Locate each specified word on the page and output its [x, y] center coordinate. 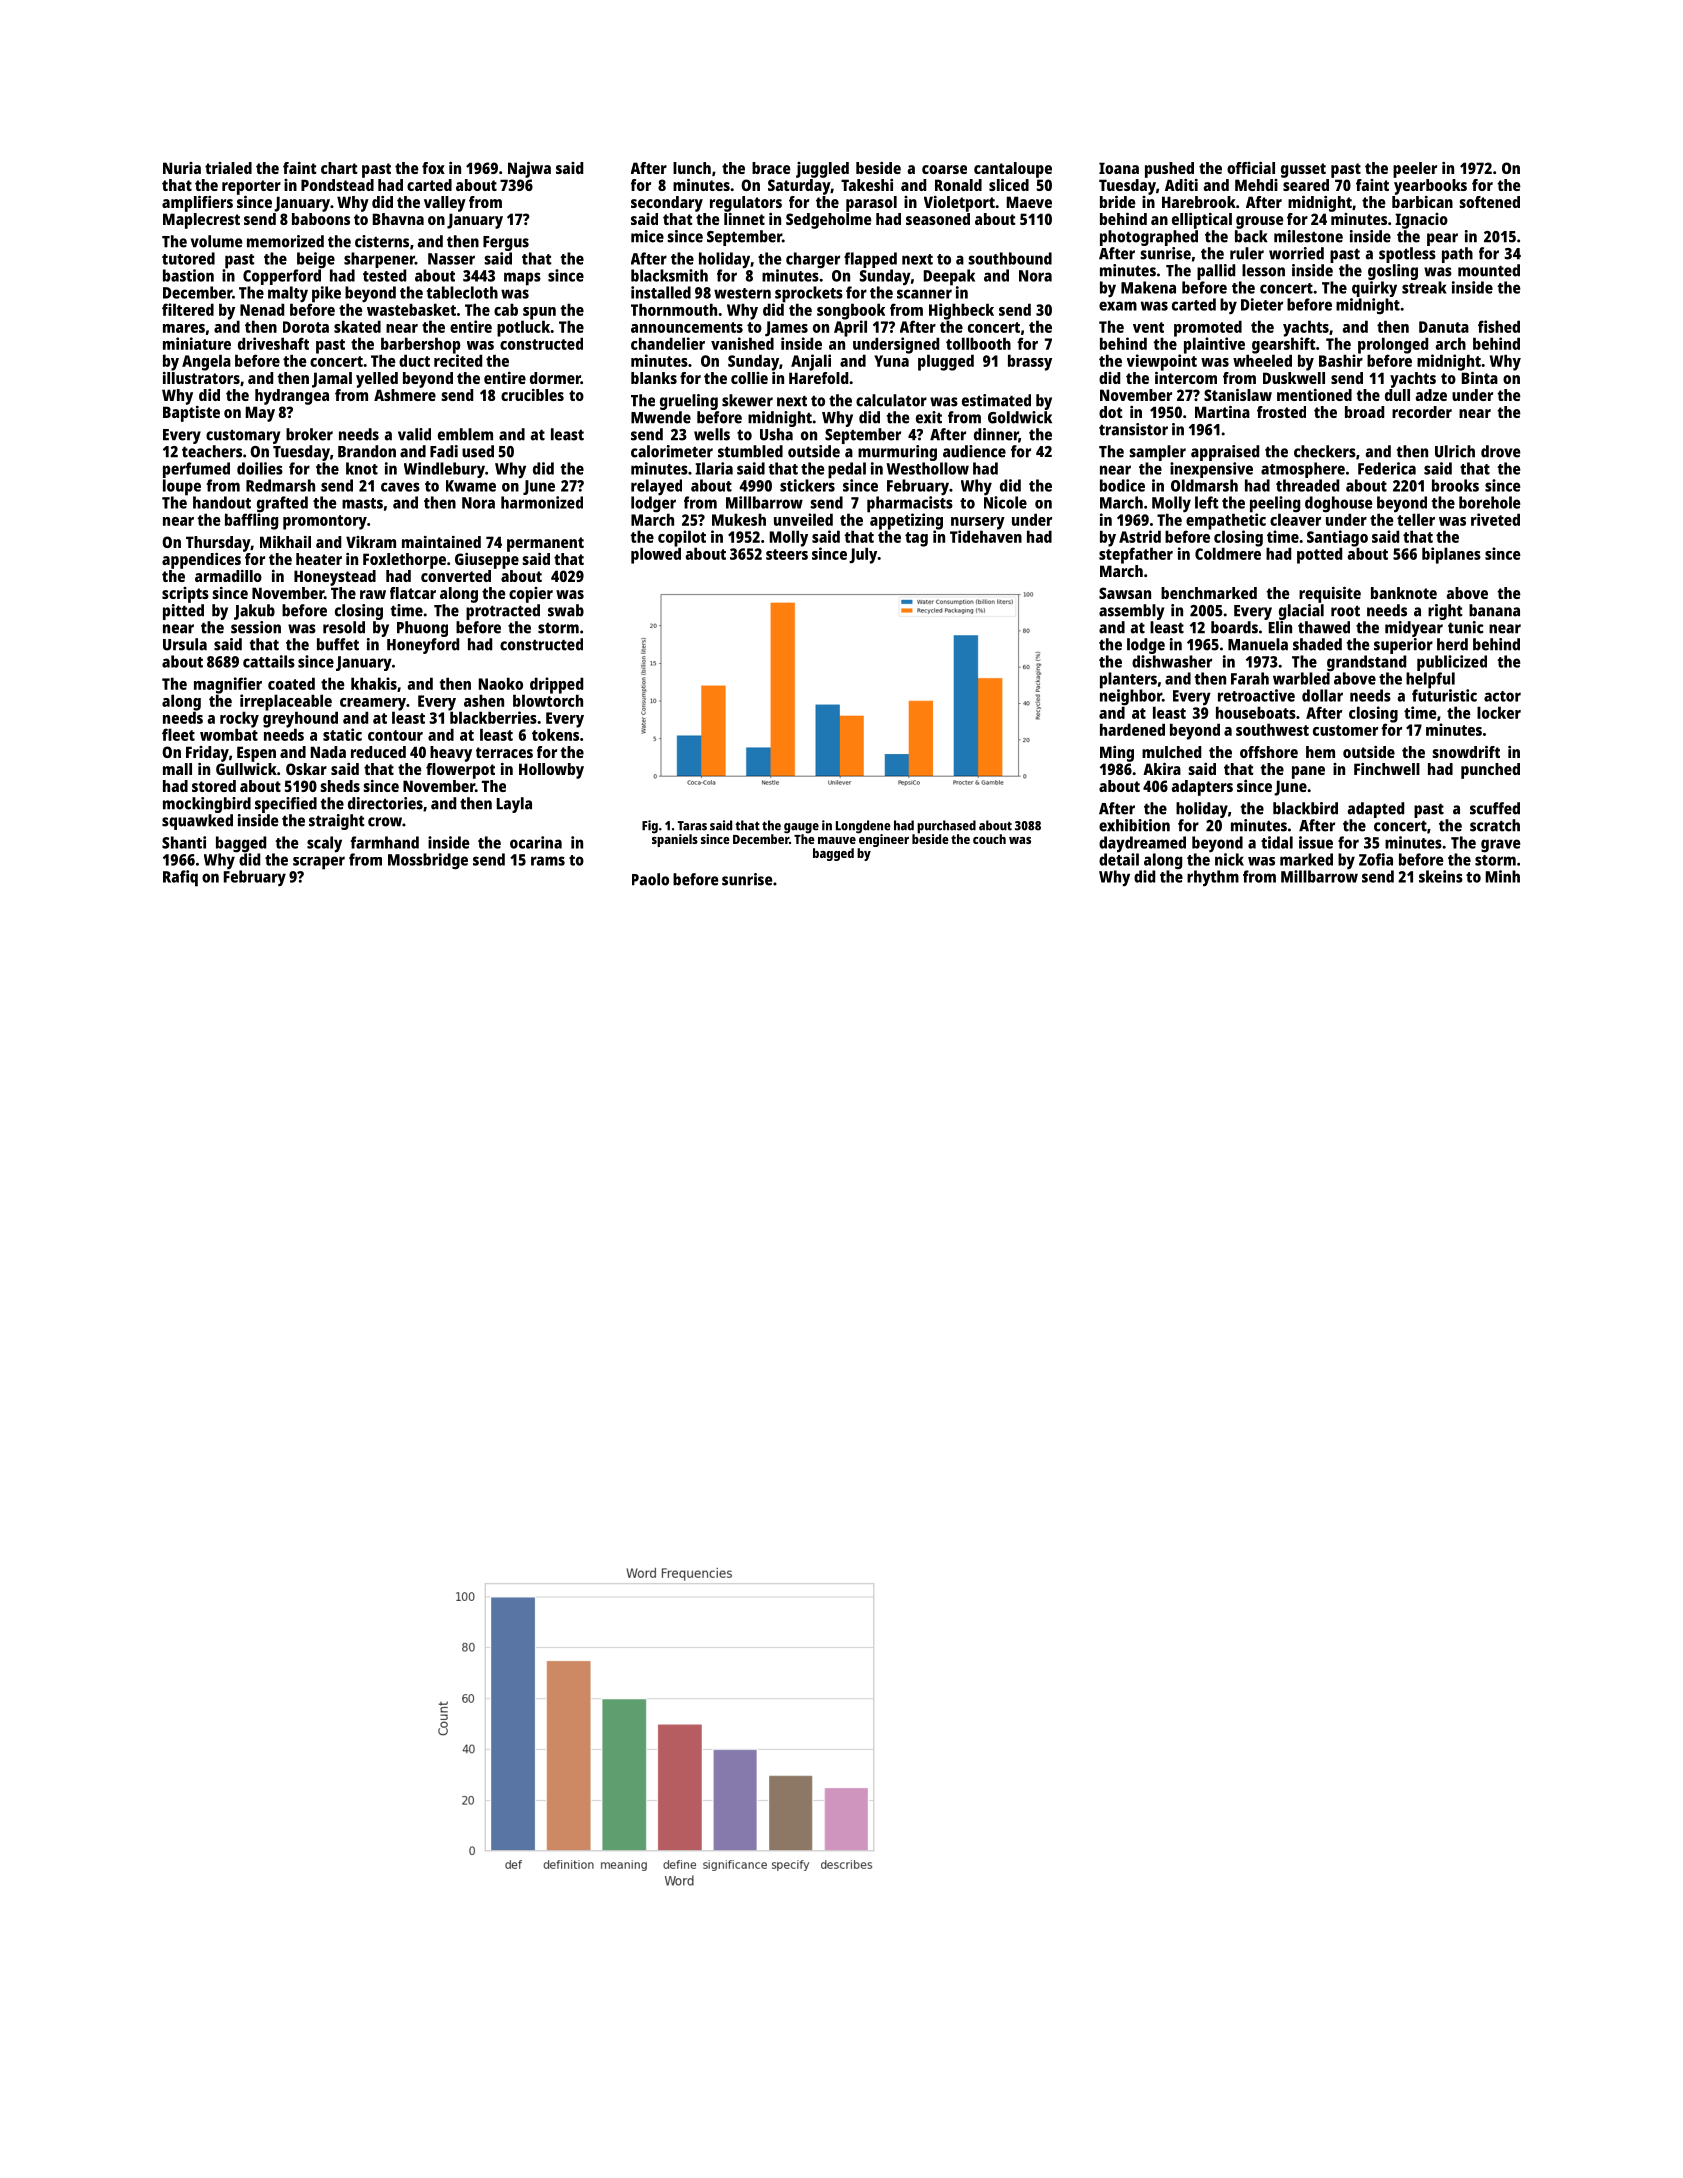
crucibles [532, 395]
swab [566, 610]
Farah [1250, 678]
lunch [692, 168]
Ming [1117, 754]
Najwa [529, 170]
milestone [1308, 236]
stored [214, 786]
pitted [183, 612]
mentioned [1314, 395]
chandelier [668, 343]
